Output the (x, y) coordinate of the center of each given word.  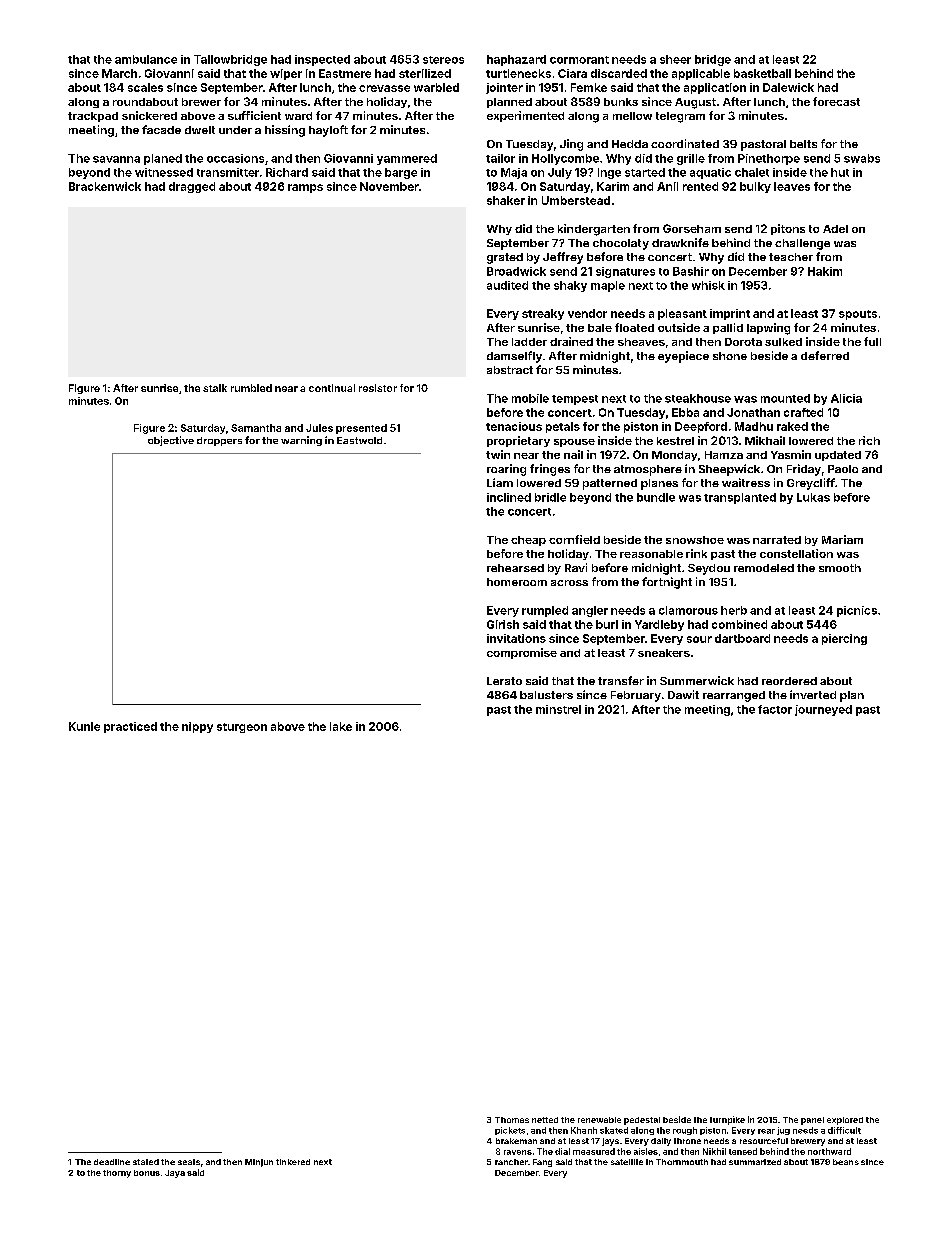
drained (571, 341)
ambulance (146, 59)
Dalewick (788, 87)
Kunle (84, 726)
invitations (516, 638)
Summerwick (697, 680)
